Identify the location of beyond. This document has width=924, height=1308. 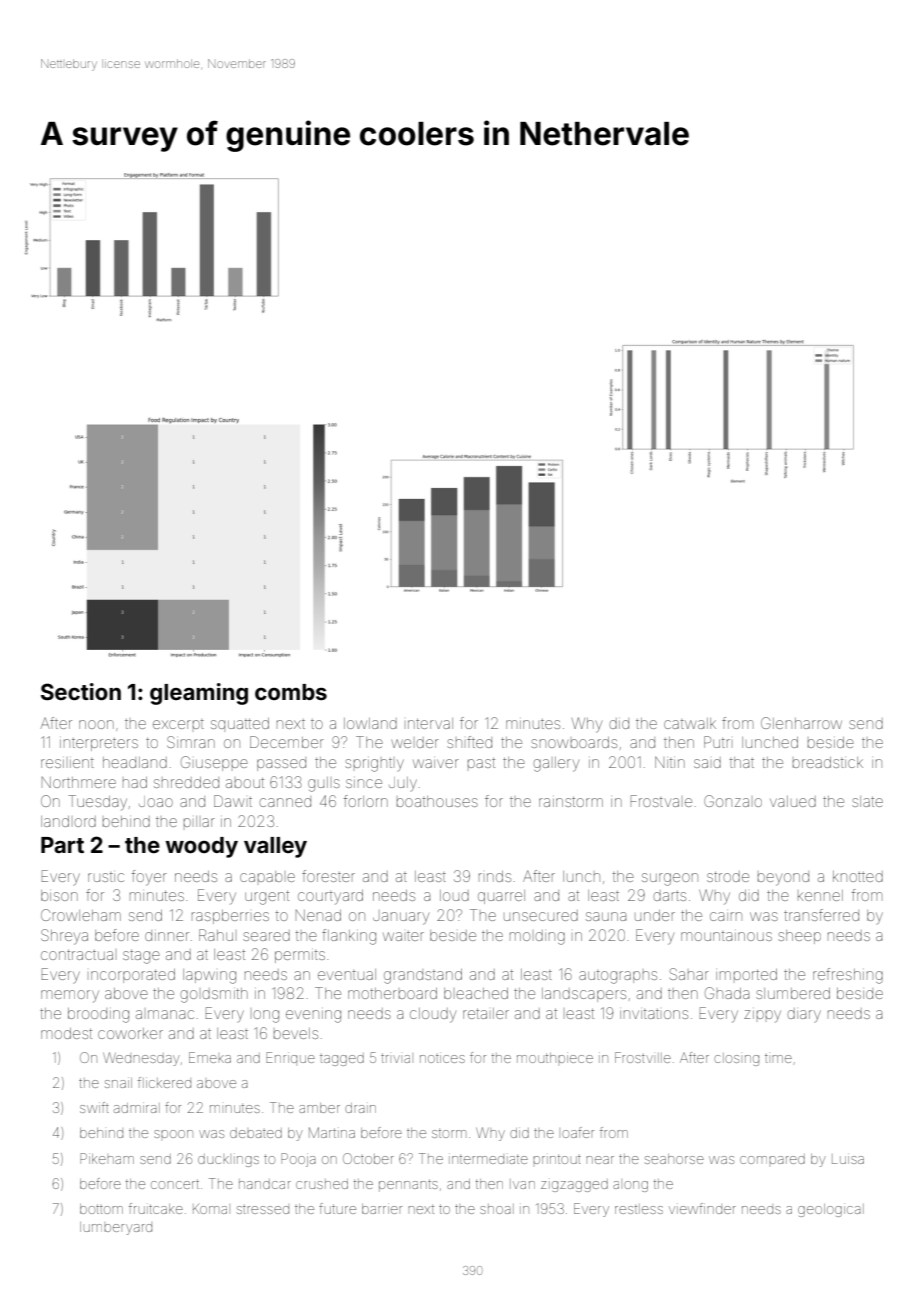
(783, 878).
